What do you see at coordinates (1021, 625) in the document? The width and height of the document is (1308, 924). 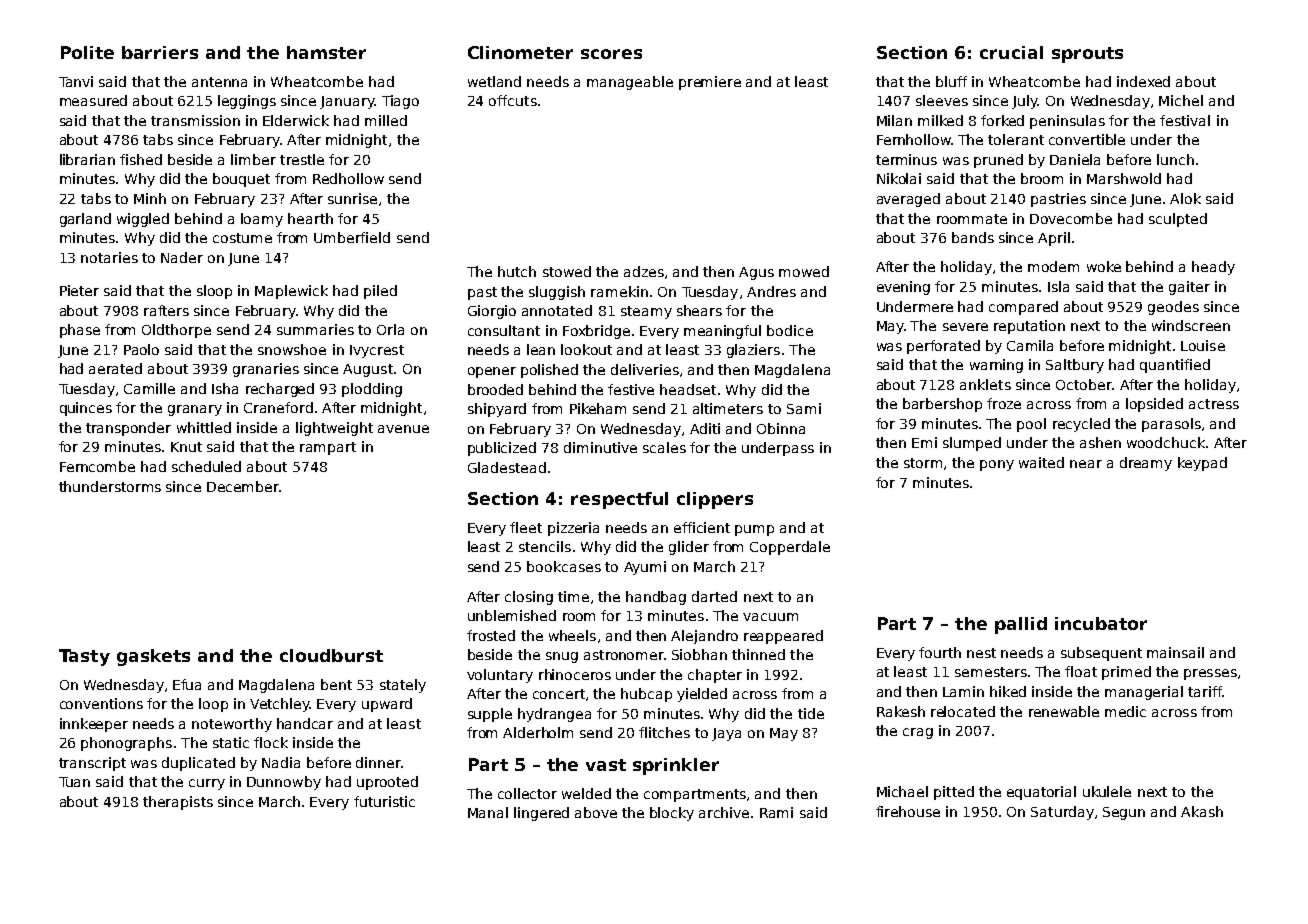 I see `pallid` at bounding box center [1021, 625].
